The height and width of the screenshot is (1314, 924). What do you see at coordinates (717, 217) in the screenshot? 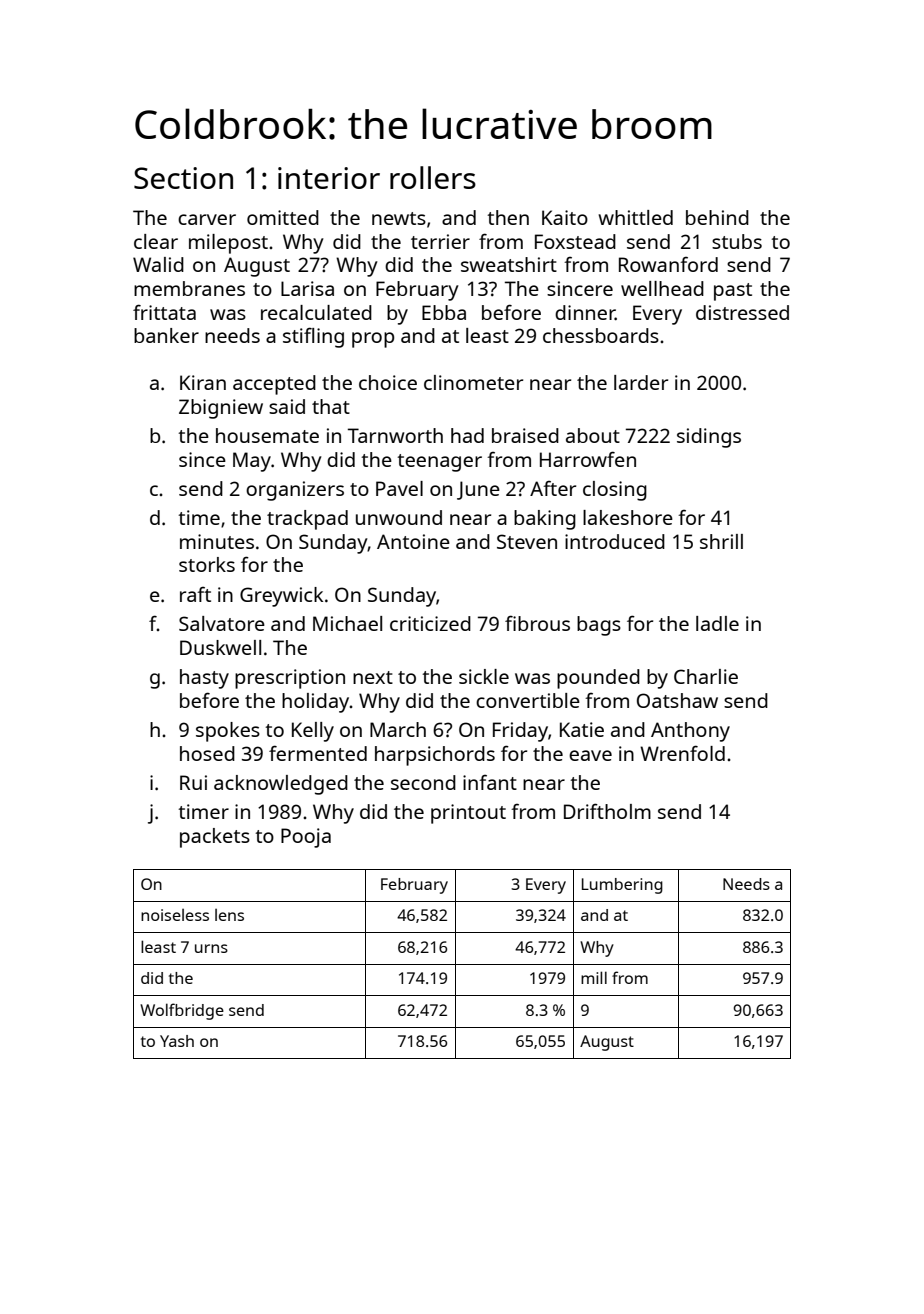
I see `behind` at bounding box center [717, 217].
